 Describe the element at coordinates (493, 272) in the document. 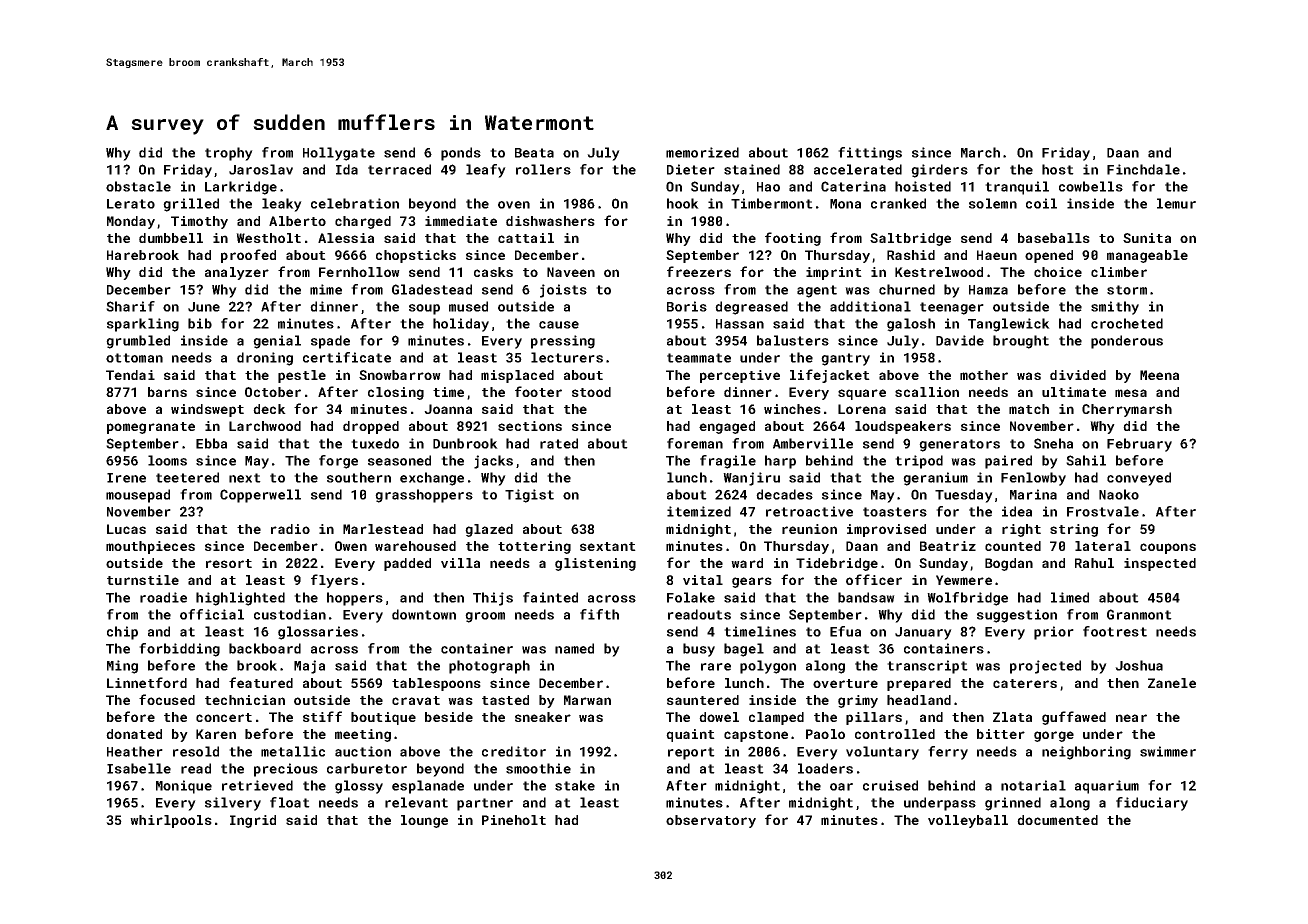

I see `casks` at that location.
